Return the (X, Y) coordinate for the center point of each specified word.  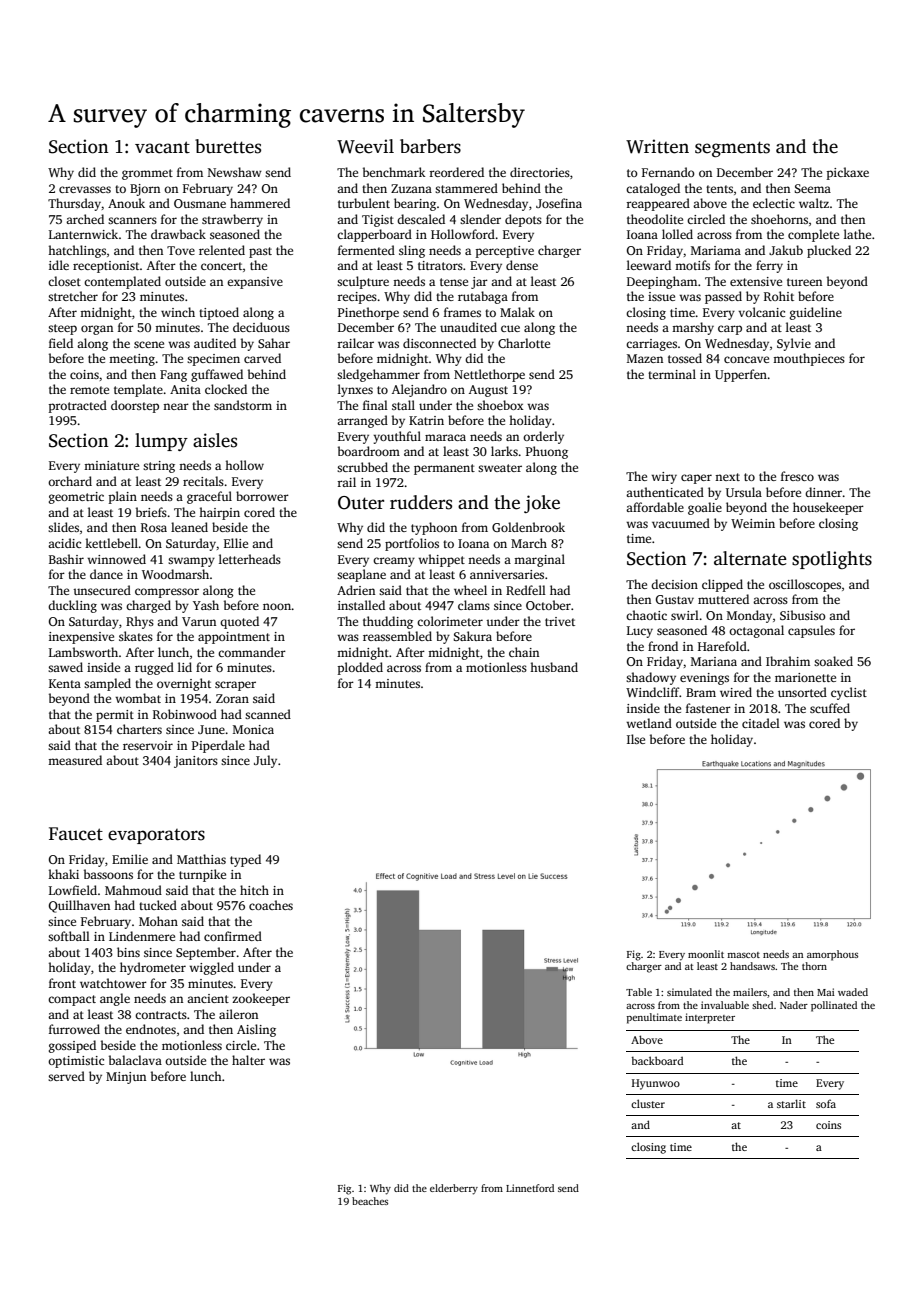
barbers (430, 146)
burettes (228, 146)
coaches (271, 905)
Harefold (722, 646)
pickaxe (848, 173)
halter (248, 1060)
